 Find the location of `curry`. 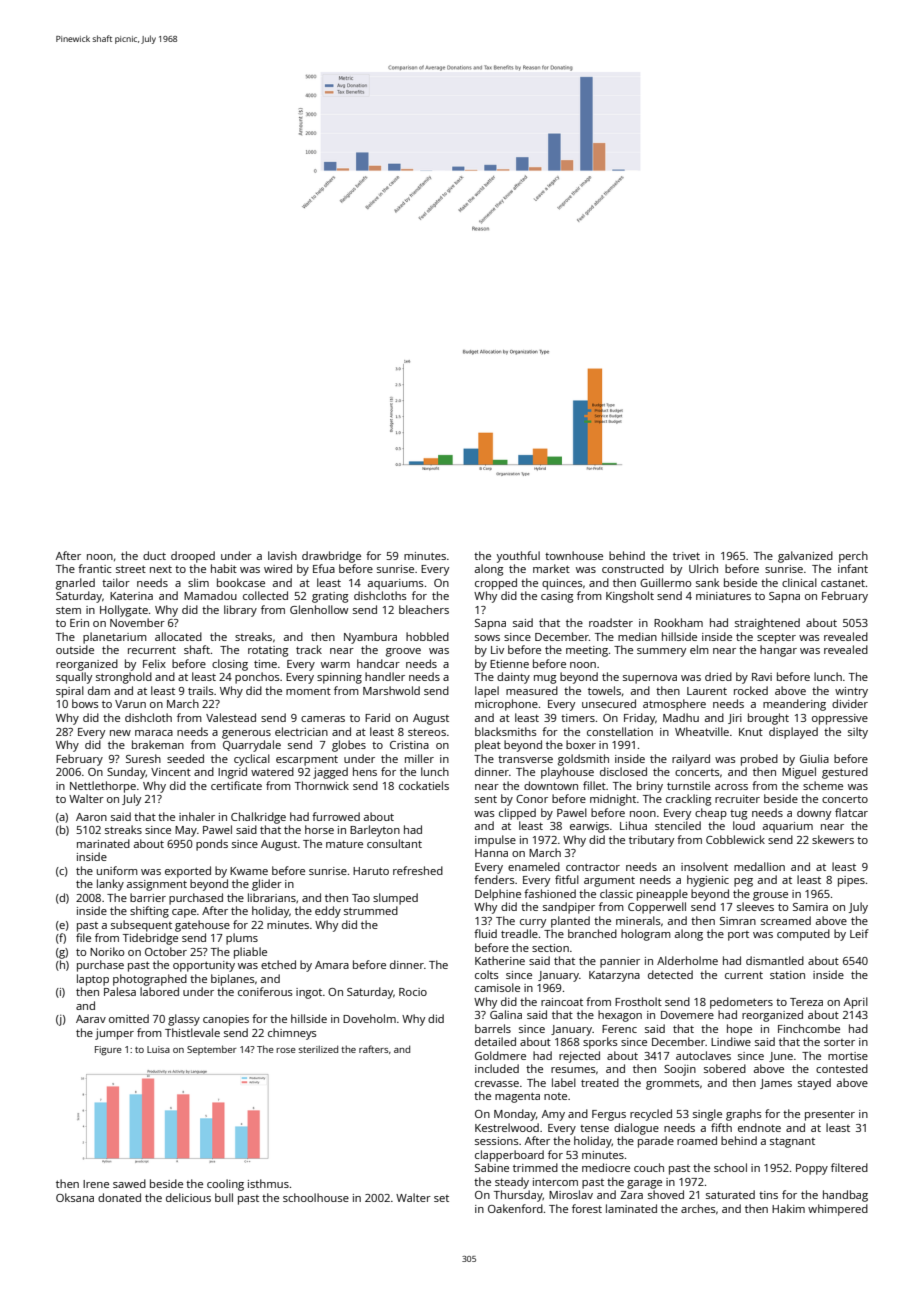

curry is located at coordinates (533, 923).
